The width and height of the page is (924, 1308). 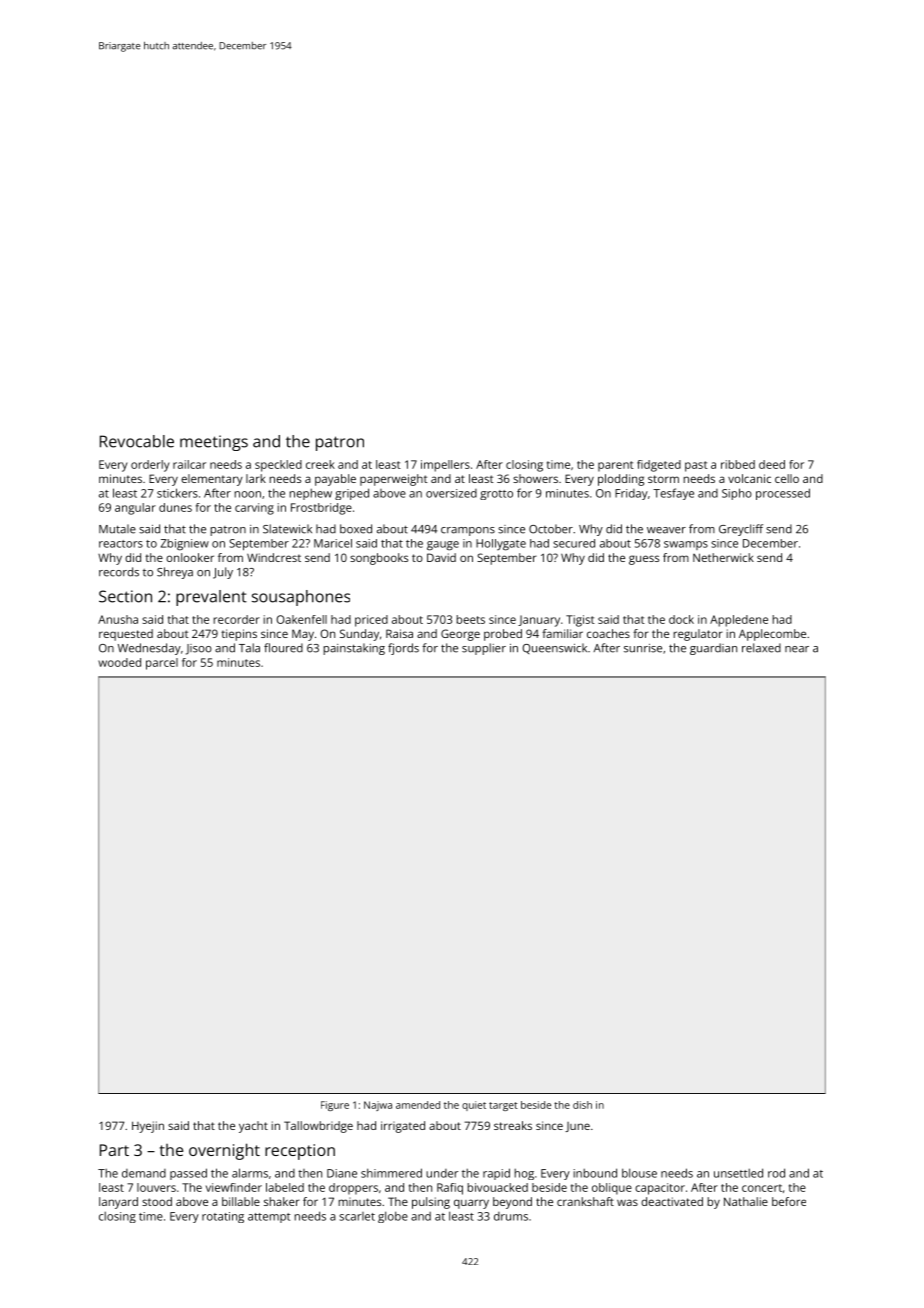 What do you see at coordinates (253, 1127) in the page?
I see `yacht` at bounding box center [253, 1127].
